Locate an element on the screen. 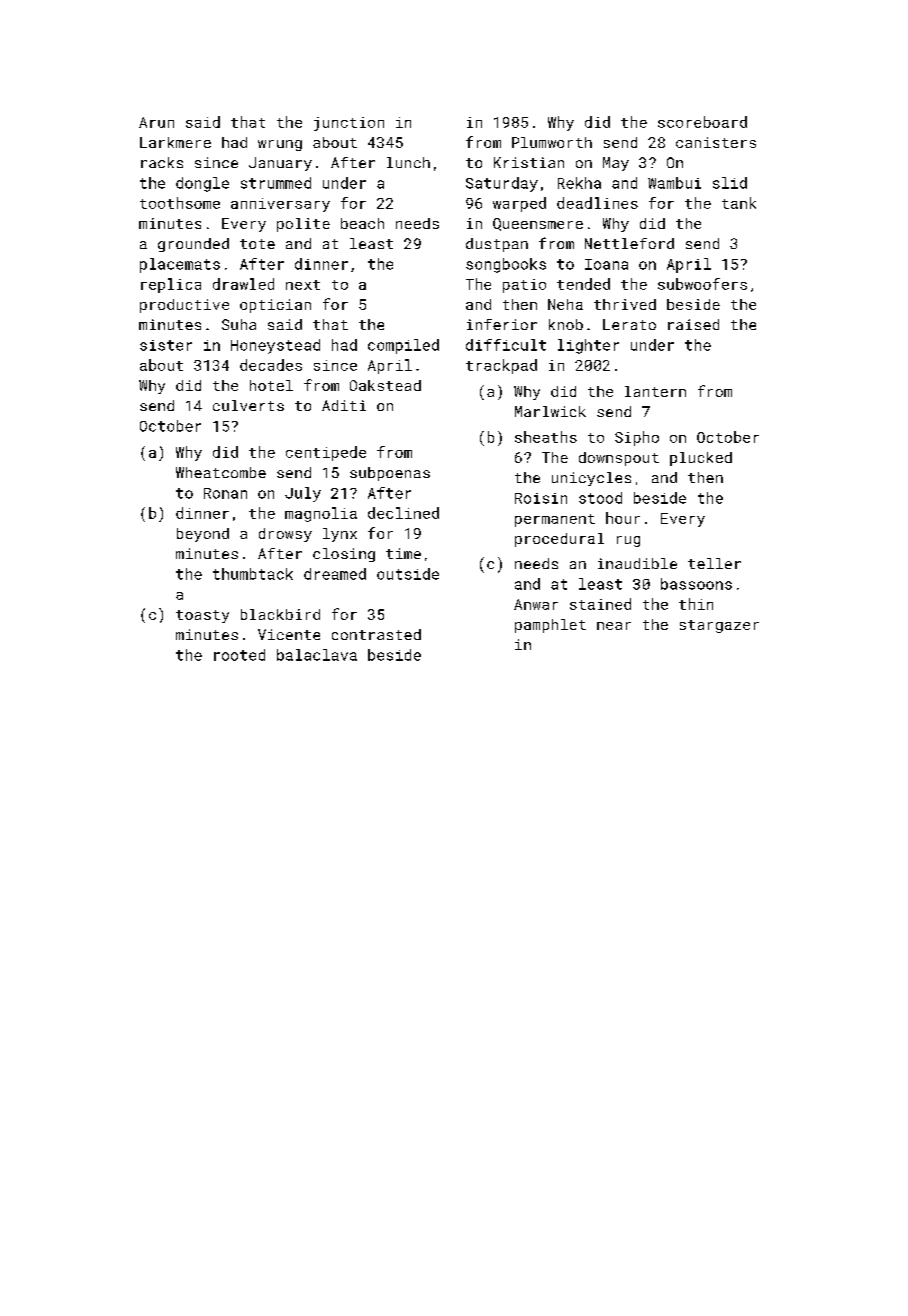 The height and width of the screenshot is (1316, 908). Queensmere is located at coordinates (538, 224).
